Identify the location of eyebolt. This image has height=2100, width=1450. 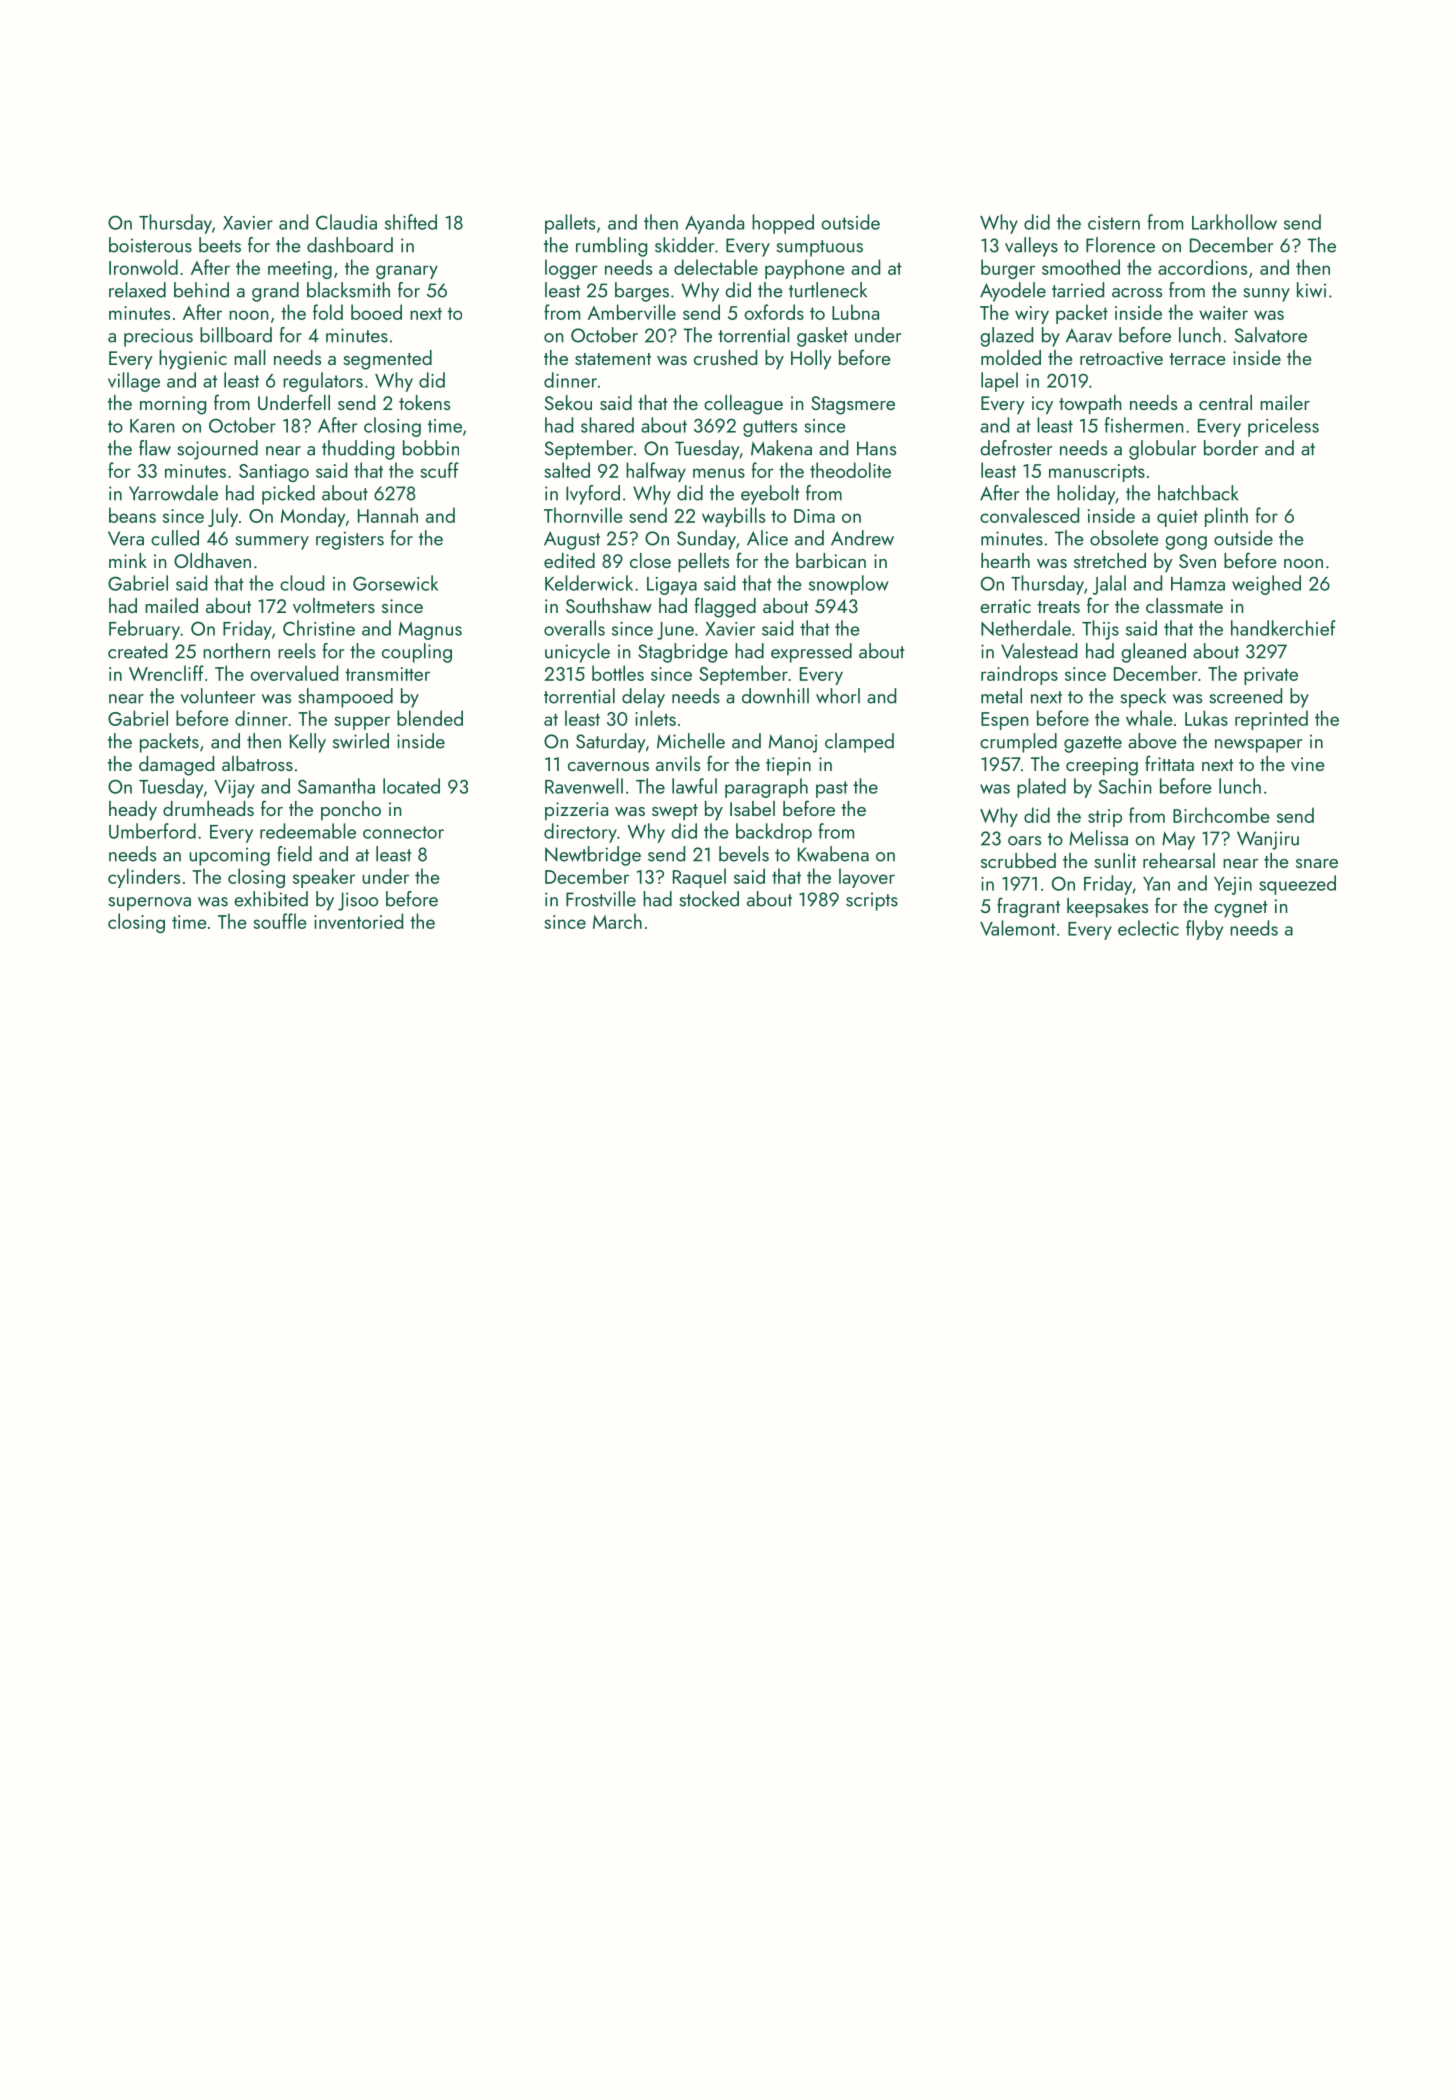
(770, 495).
